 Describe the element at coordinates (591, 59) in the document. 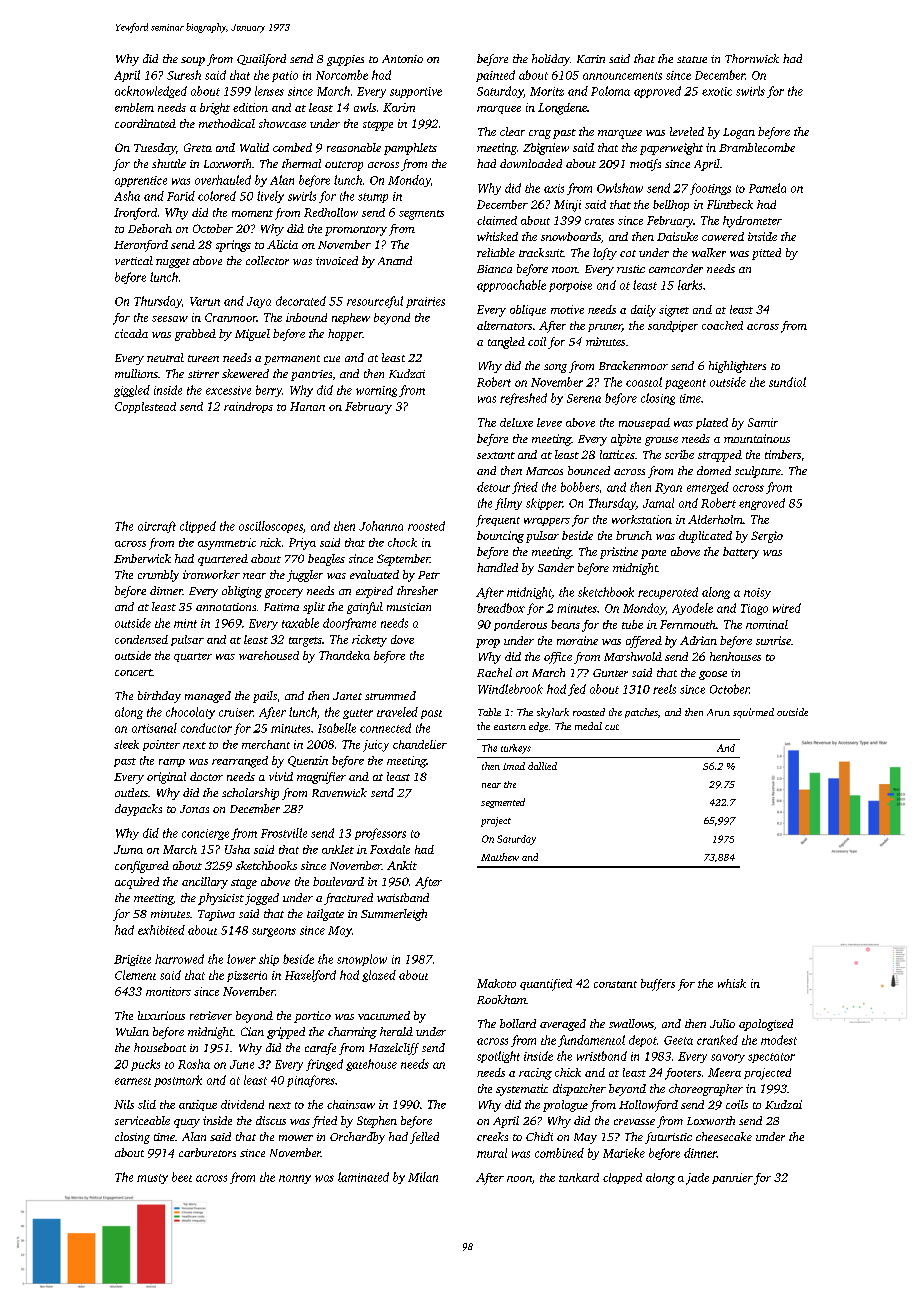

I see `Karin` at that location.
